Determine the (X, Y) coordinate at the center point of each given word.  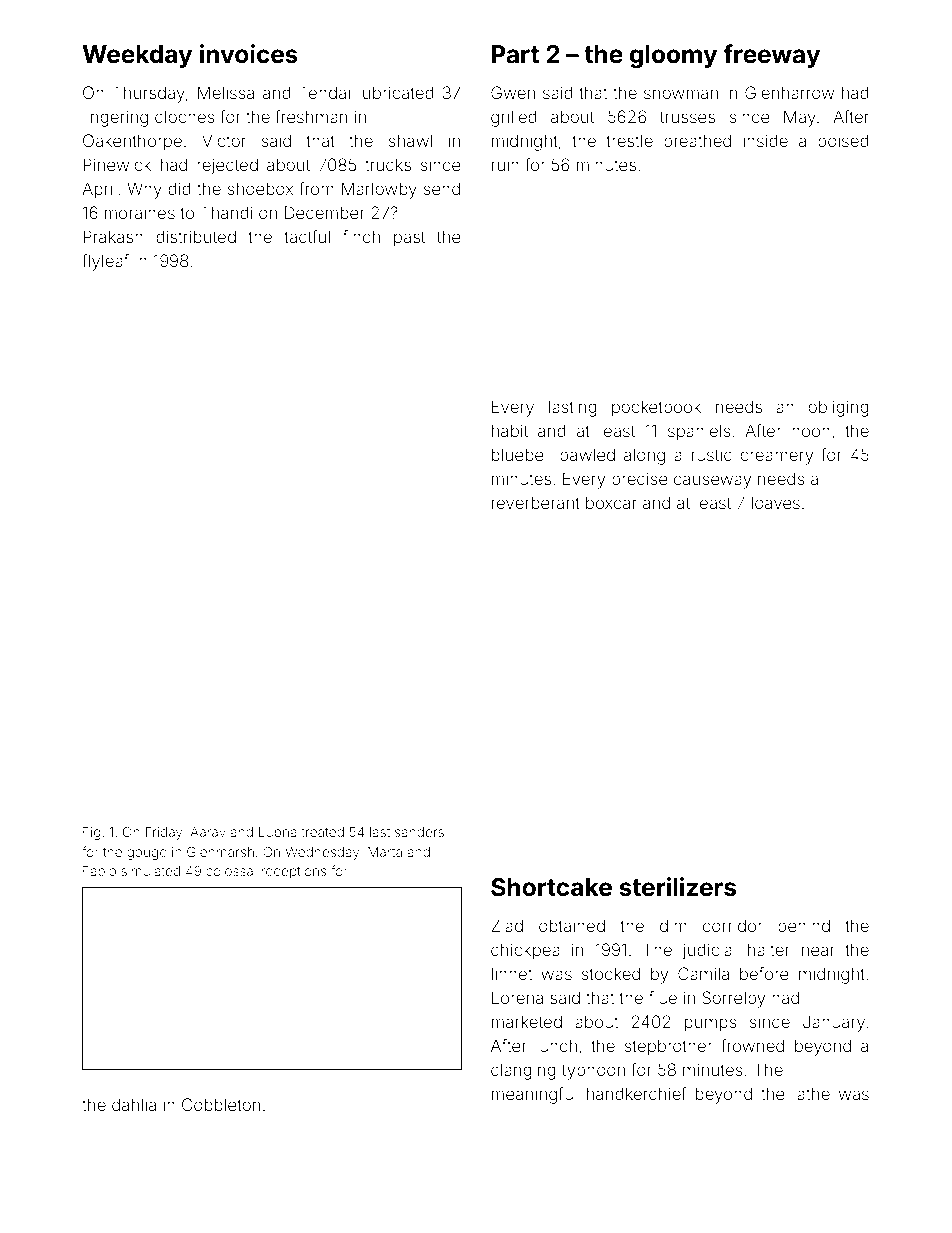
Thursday (149, 94)
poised (843, 142)
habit (510, 430)
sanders (419, 832)
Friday (164, 833)
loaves (776, 502)
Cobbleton (221, 1104)
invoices (249, 54)
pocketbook (656, 408)
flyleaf (105, 262)
